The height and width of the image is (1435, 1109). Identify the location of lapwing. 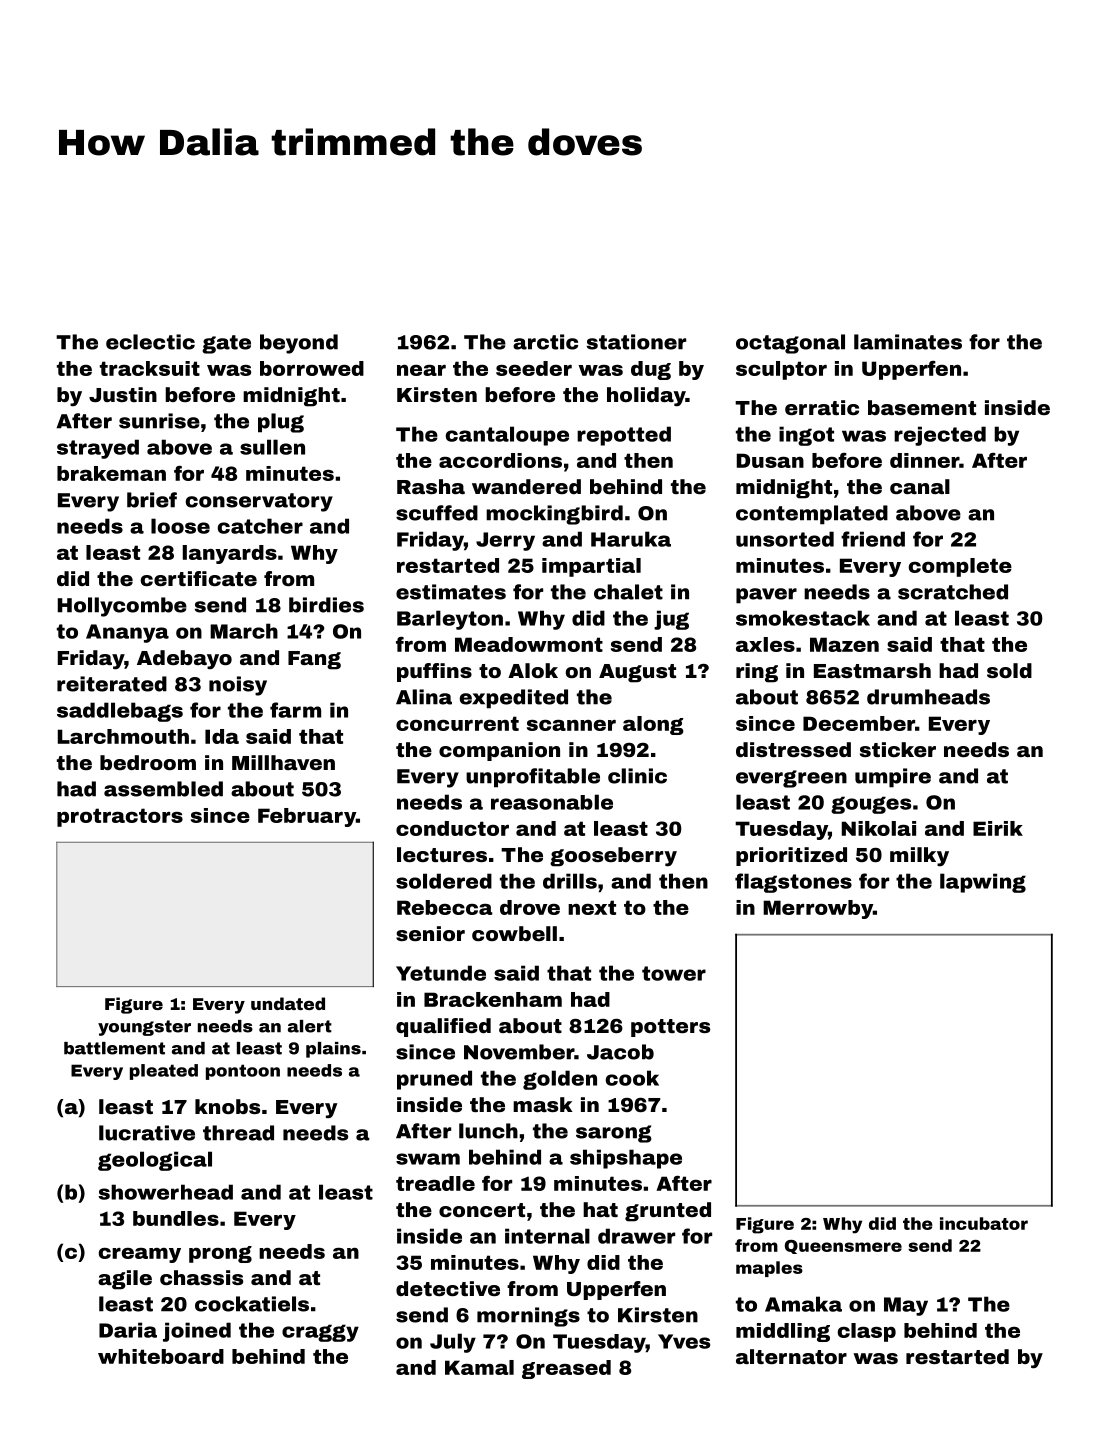
(983, 883).
